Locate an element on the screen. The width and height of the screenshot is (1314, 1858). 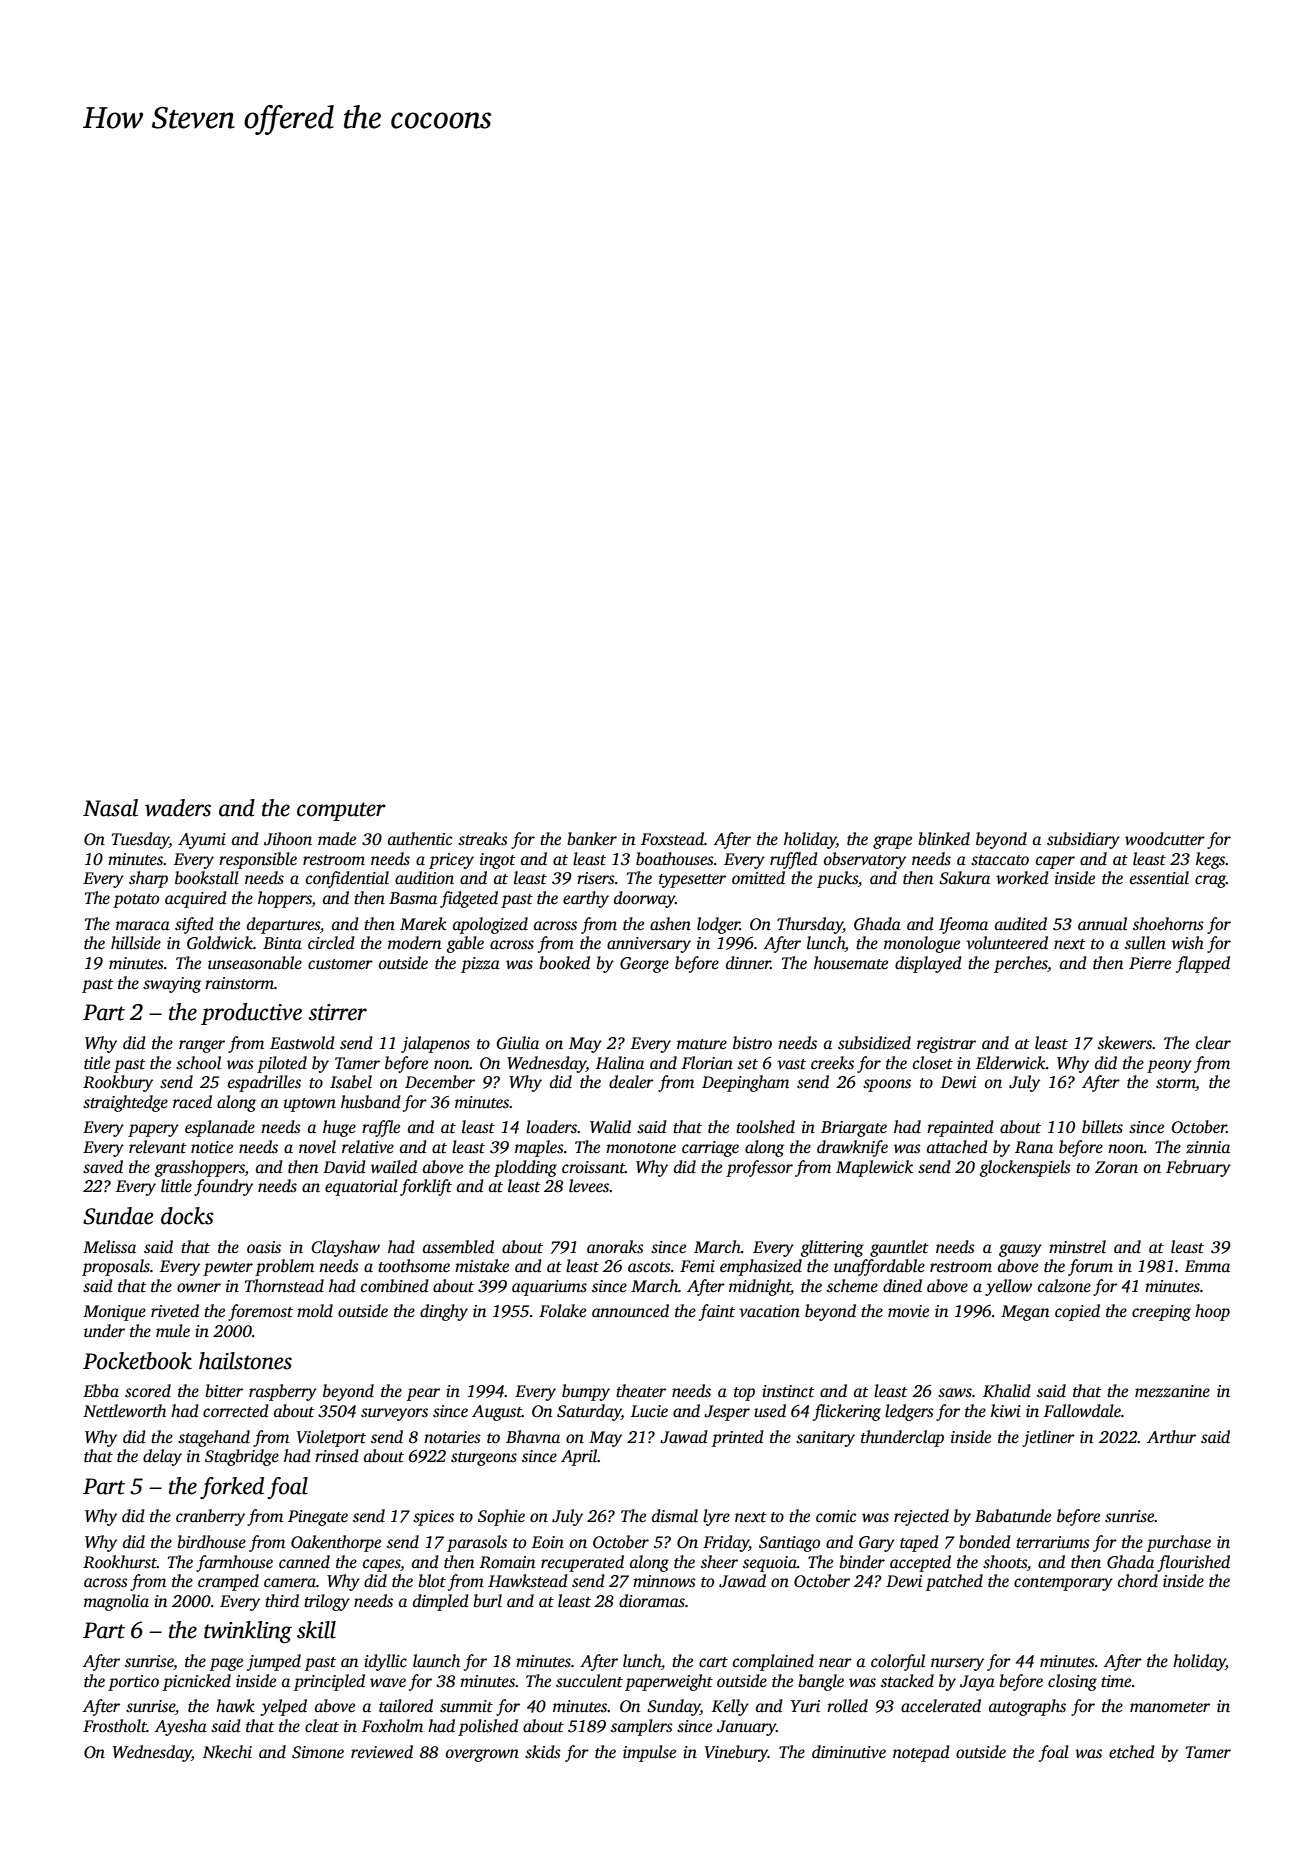
Foxstead is located at coordinates (672, 839).
